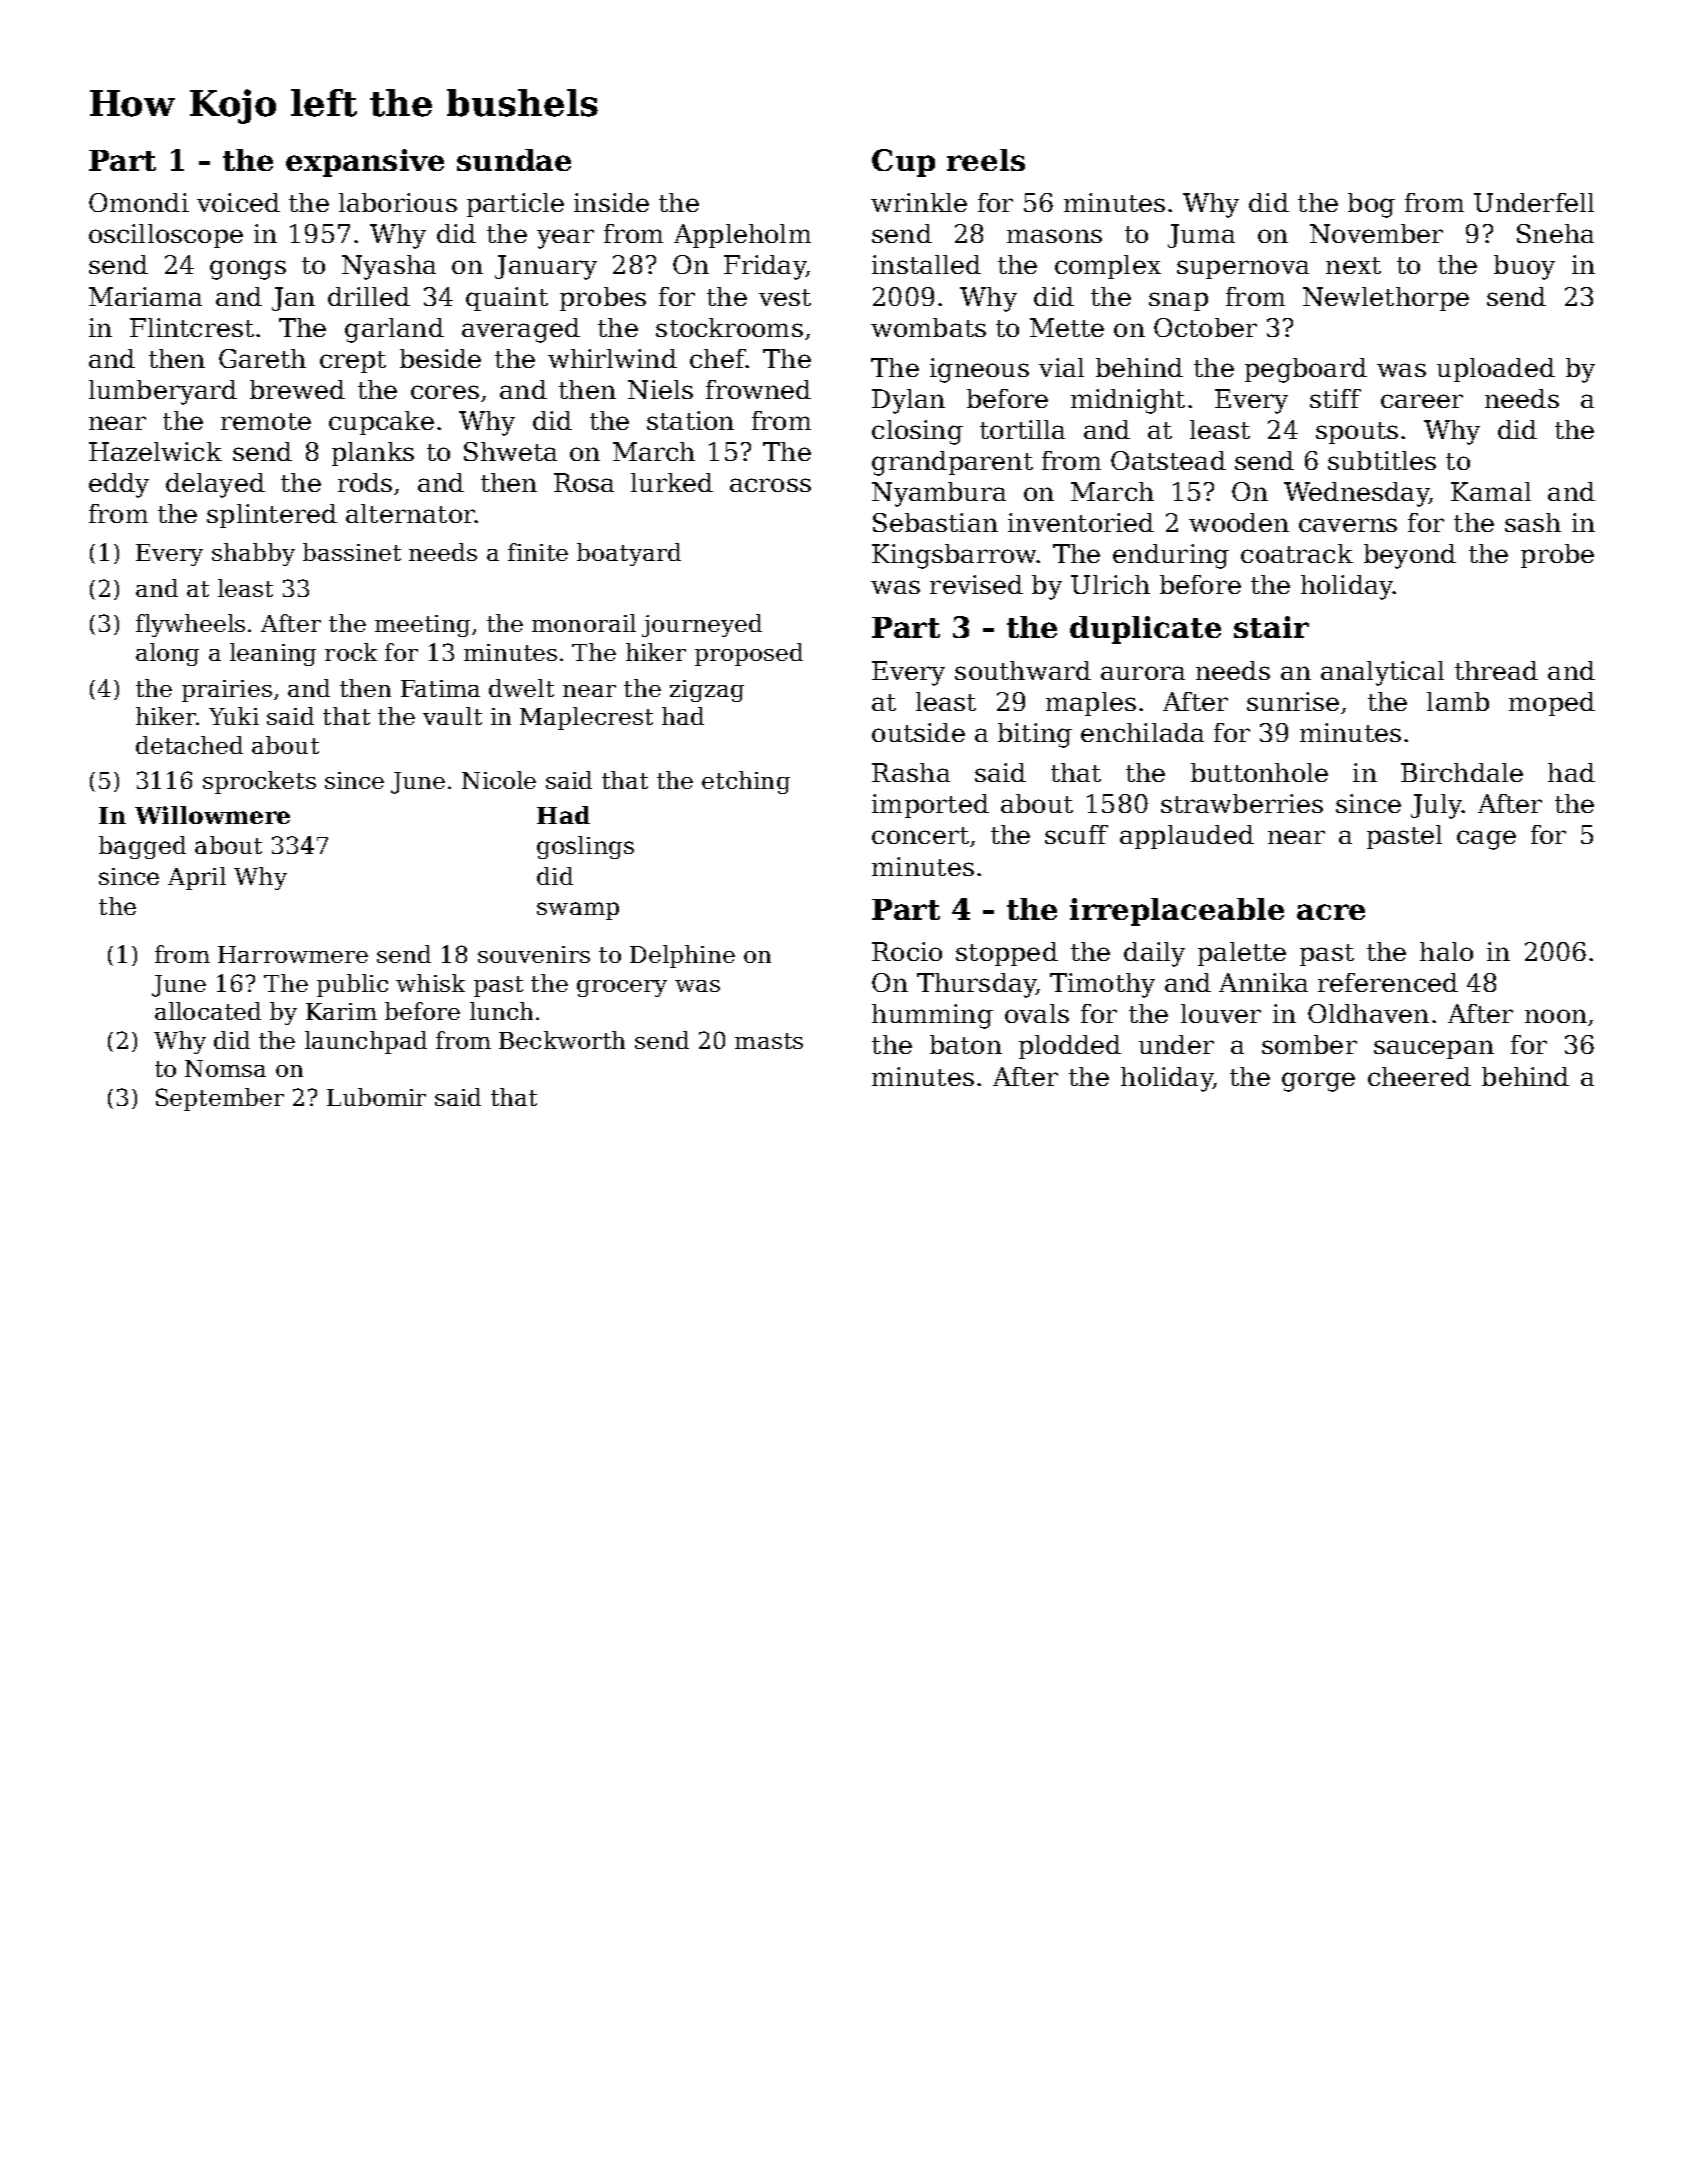 This image has width=1683, height=2178. What do you see at coordinates (389, 267) in the image?
I see `Nyasha` at bounding box center [389, 267].
